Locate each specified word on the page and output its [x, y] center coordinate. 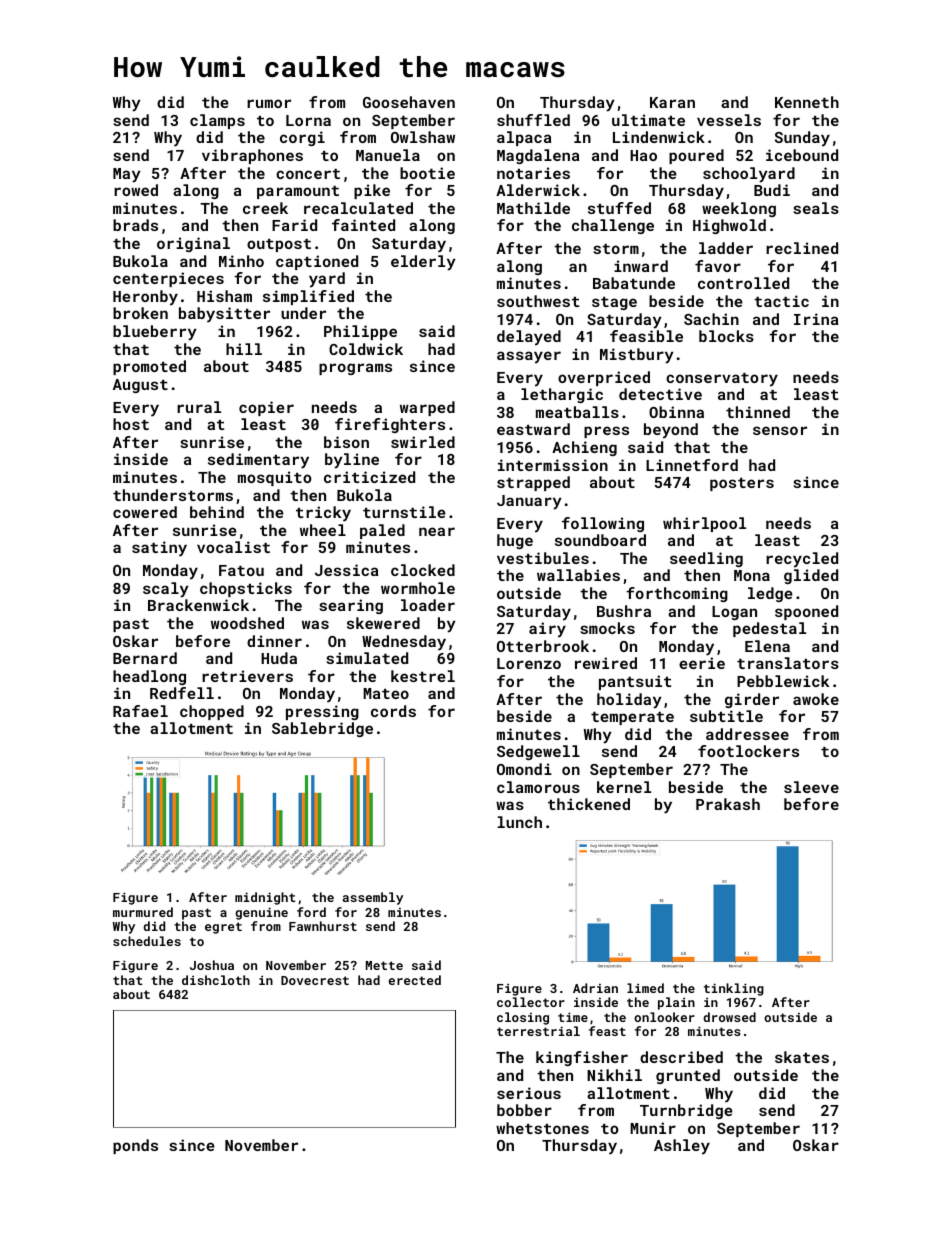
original [193, 244]
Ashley [682, 1147]
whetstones [542, 1128]
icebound [802, 155]
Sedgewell [538, 752]
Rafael [140, 711]
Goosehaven [409, 102]
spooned [806, 612]
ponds [135, 1146]
